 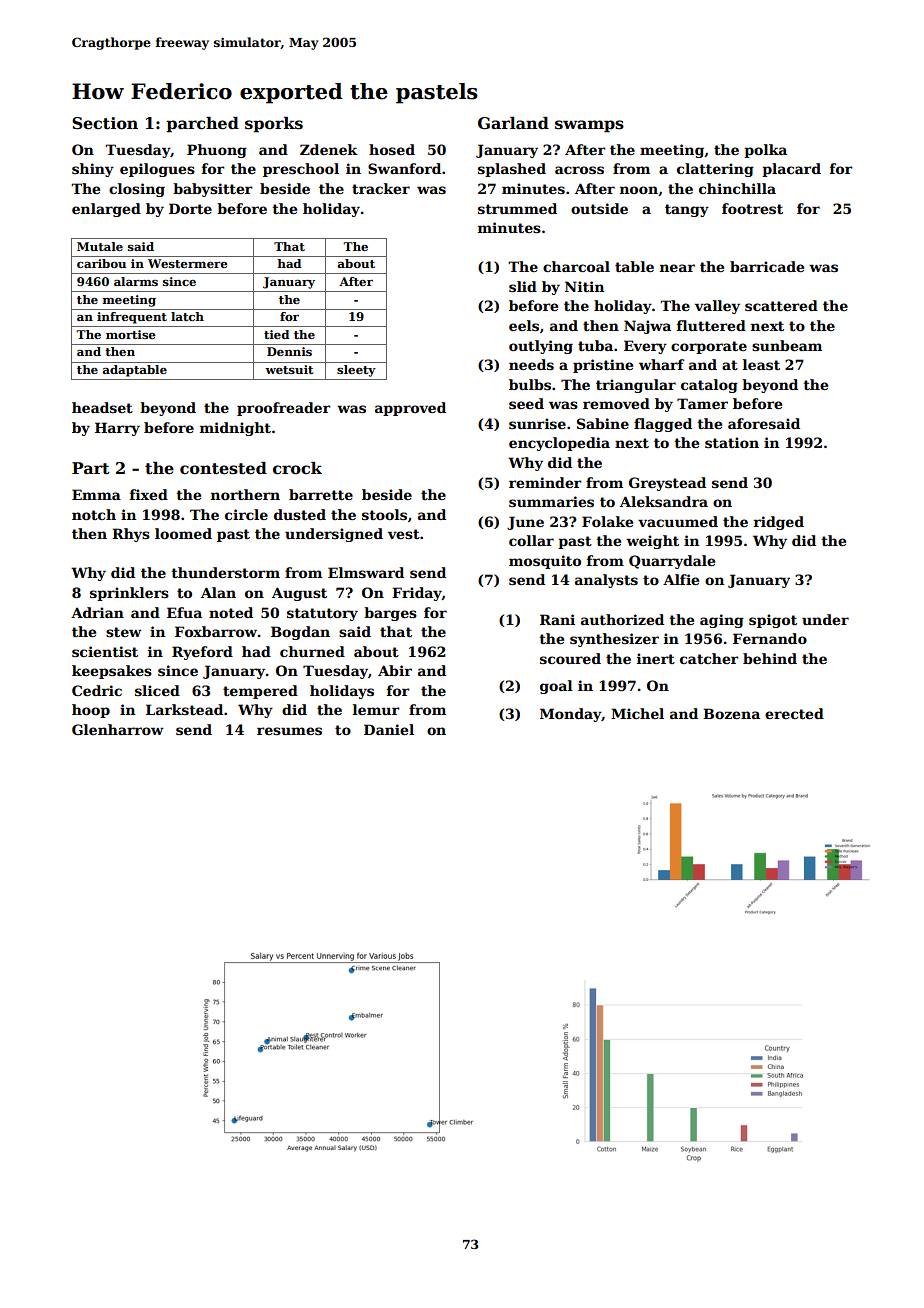 I want to click on station, so click(x=732, y=442).
